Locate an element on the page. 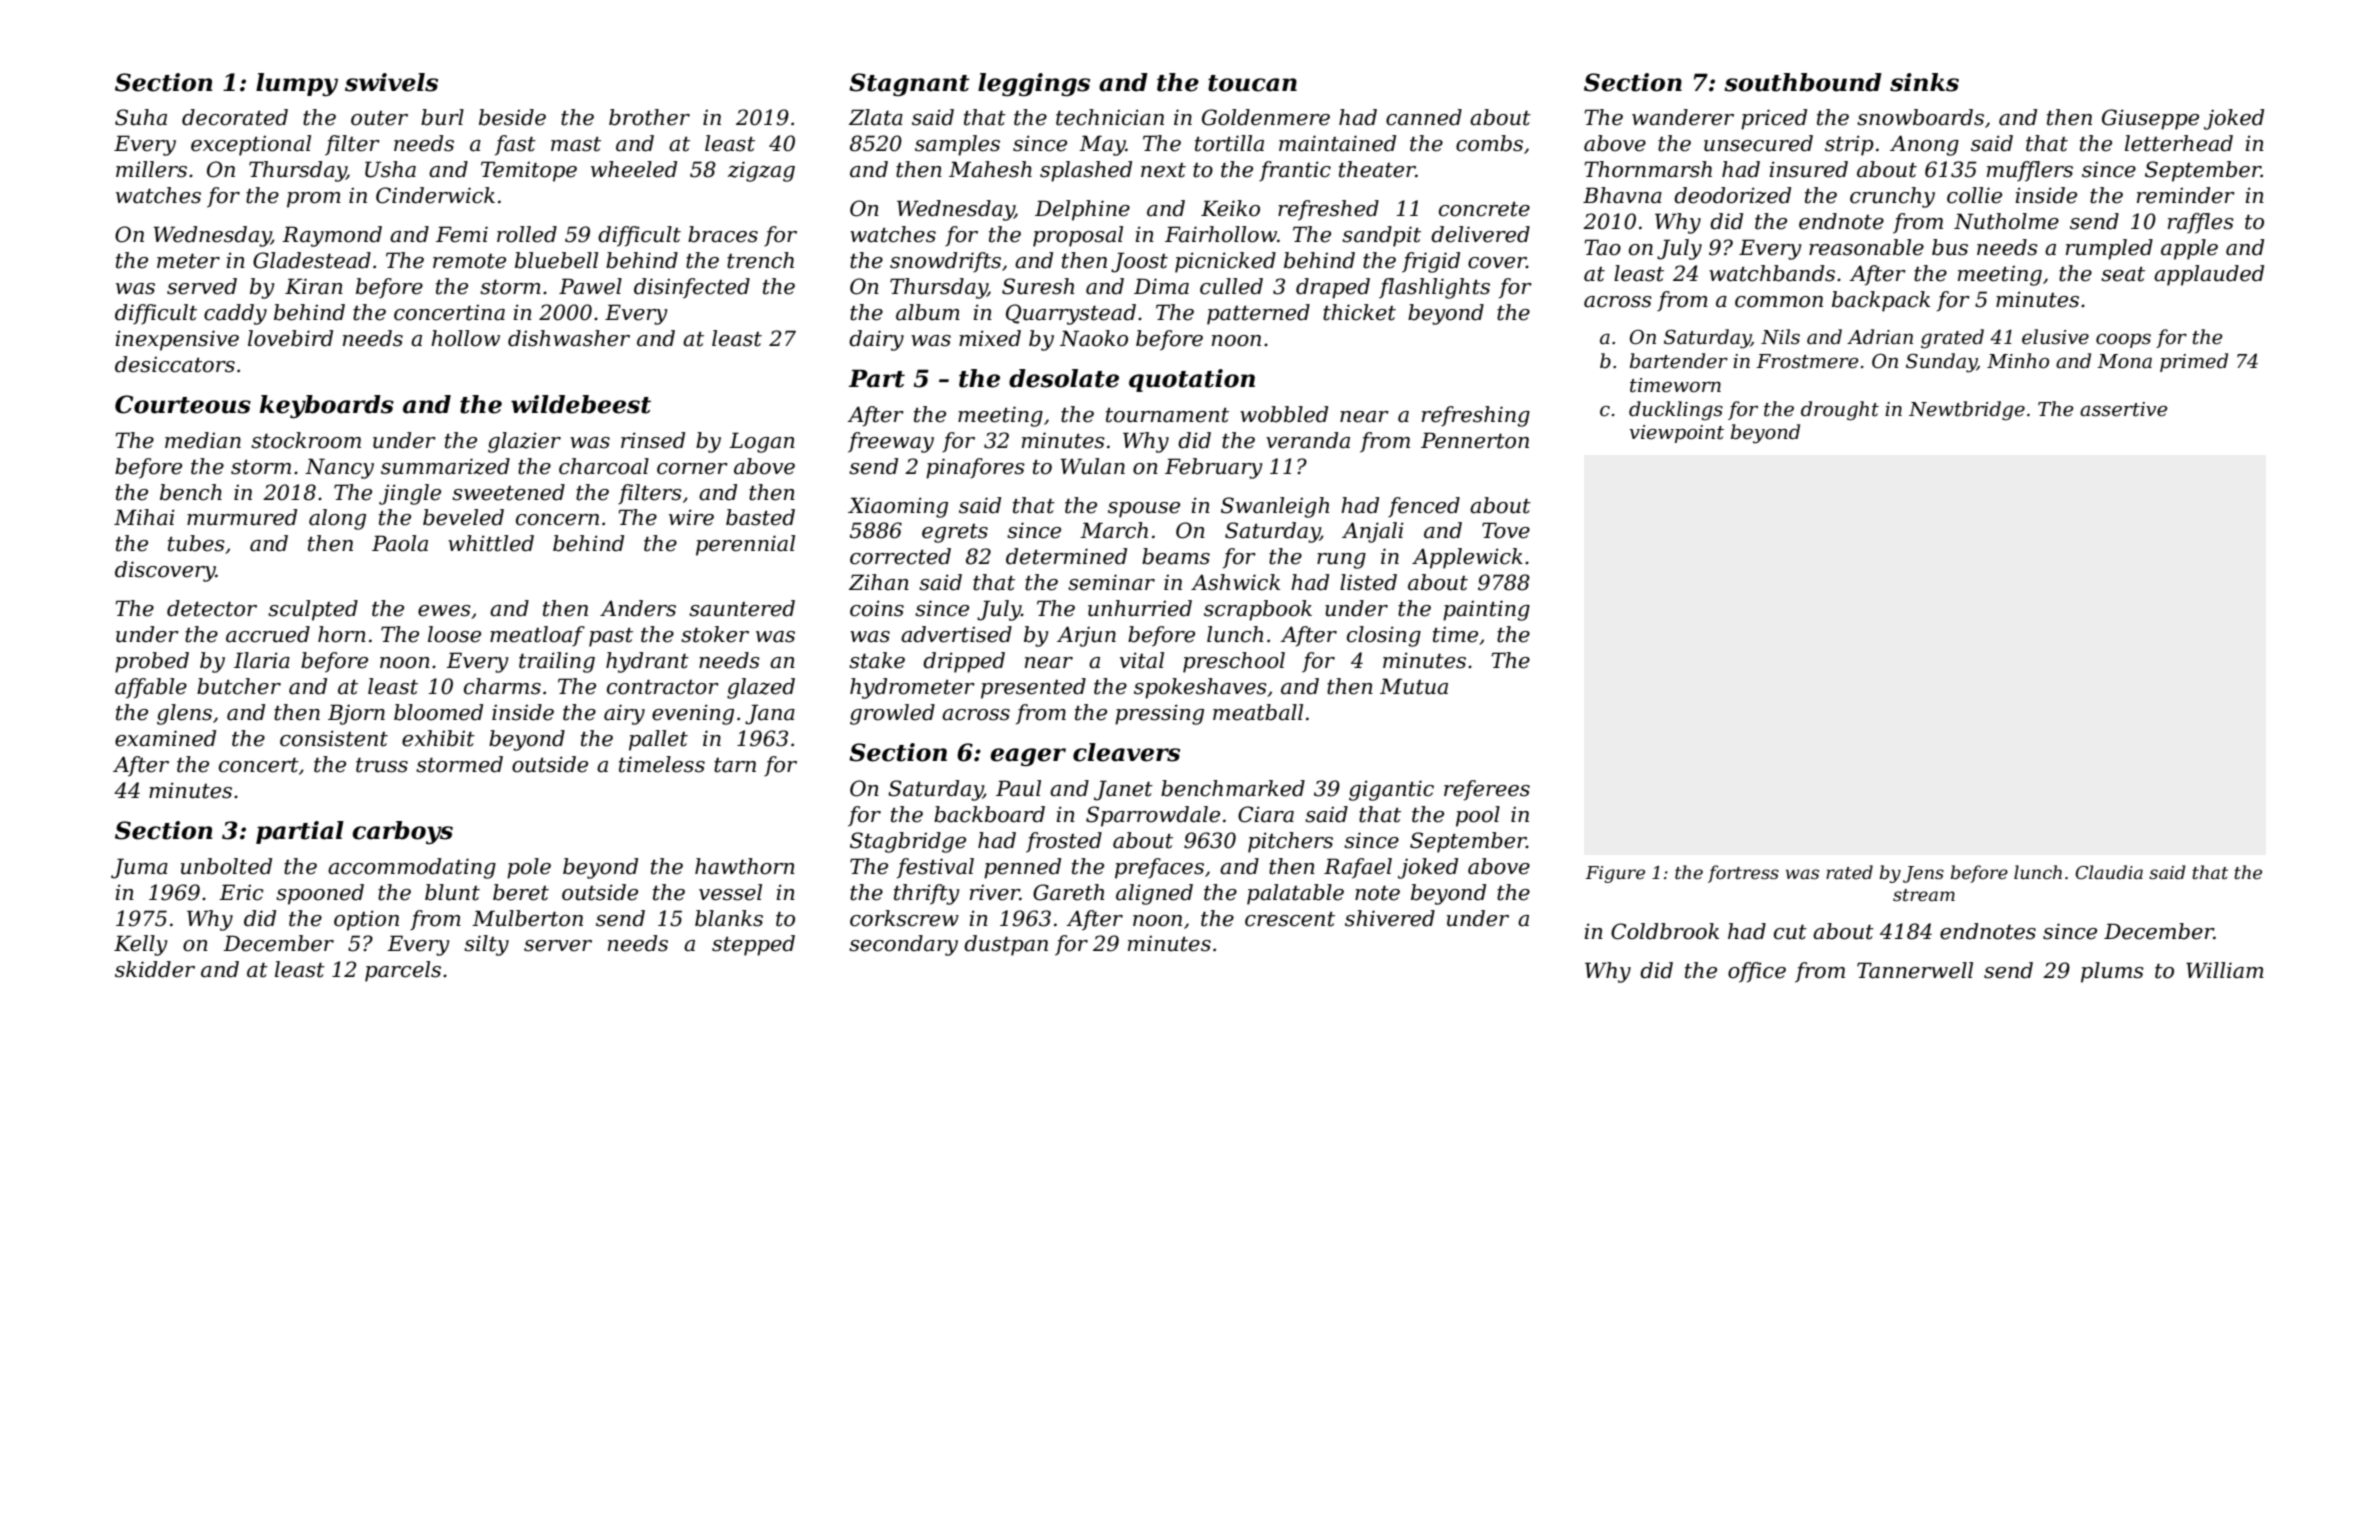 This document has height=1540, width=2380. dustpan is located at coordinates (1006, 945).
